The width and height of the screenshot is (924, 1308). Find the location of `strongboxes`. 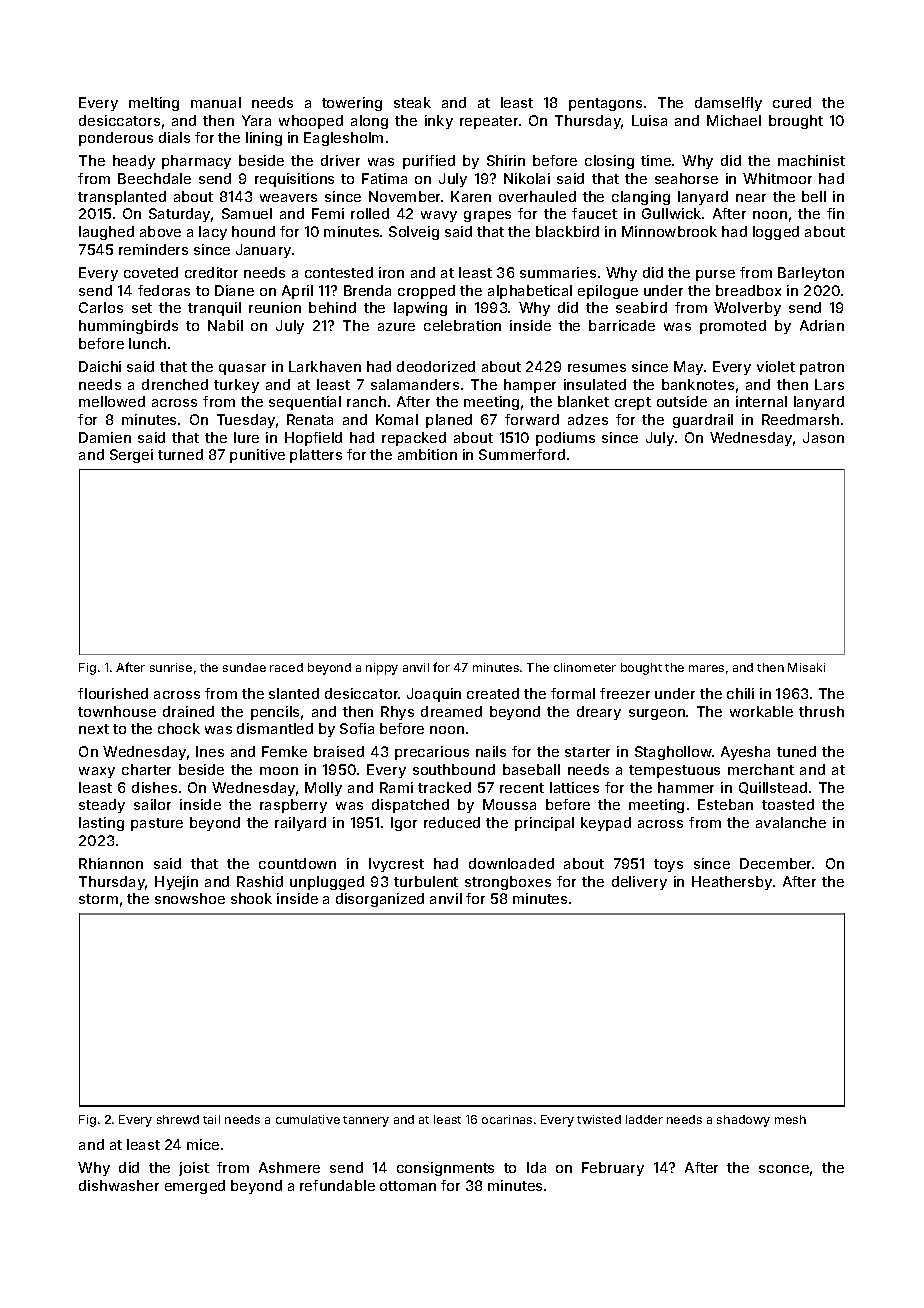

strongboxes is located at coordinates (508, 883).
